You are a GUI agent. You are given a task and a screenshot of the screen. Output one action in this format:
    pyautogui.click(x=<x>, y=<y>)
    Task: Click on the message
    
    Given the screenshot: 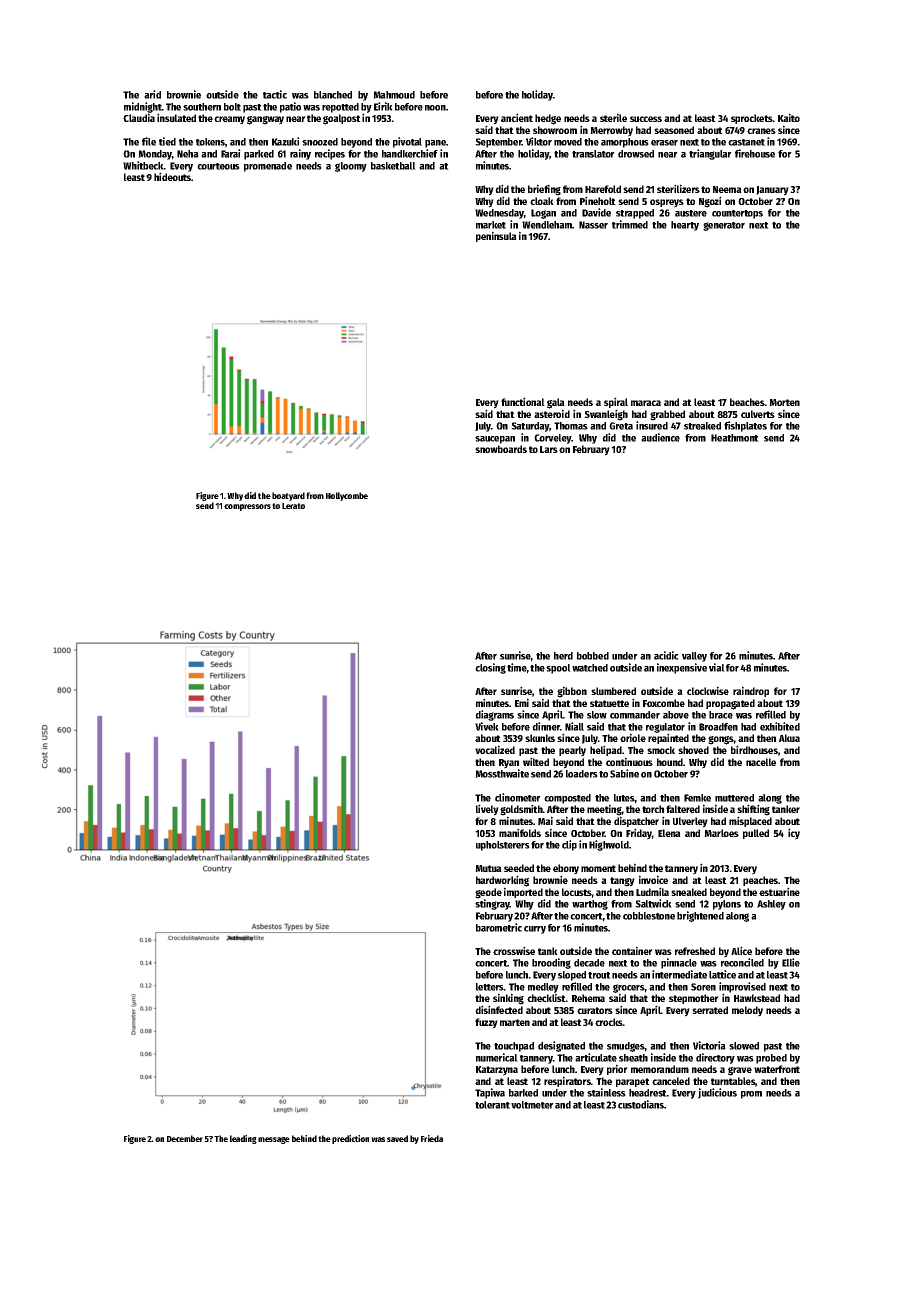 What is the action you would take?
    pyautogui.click(x=274, y=1140)
